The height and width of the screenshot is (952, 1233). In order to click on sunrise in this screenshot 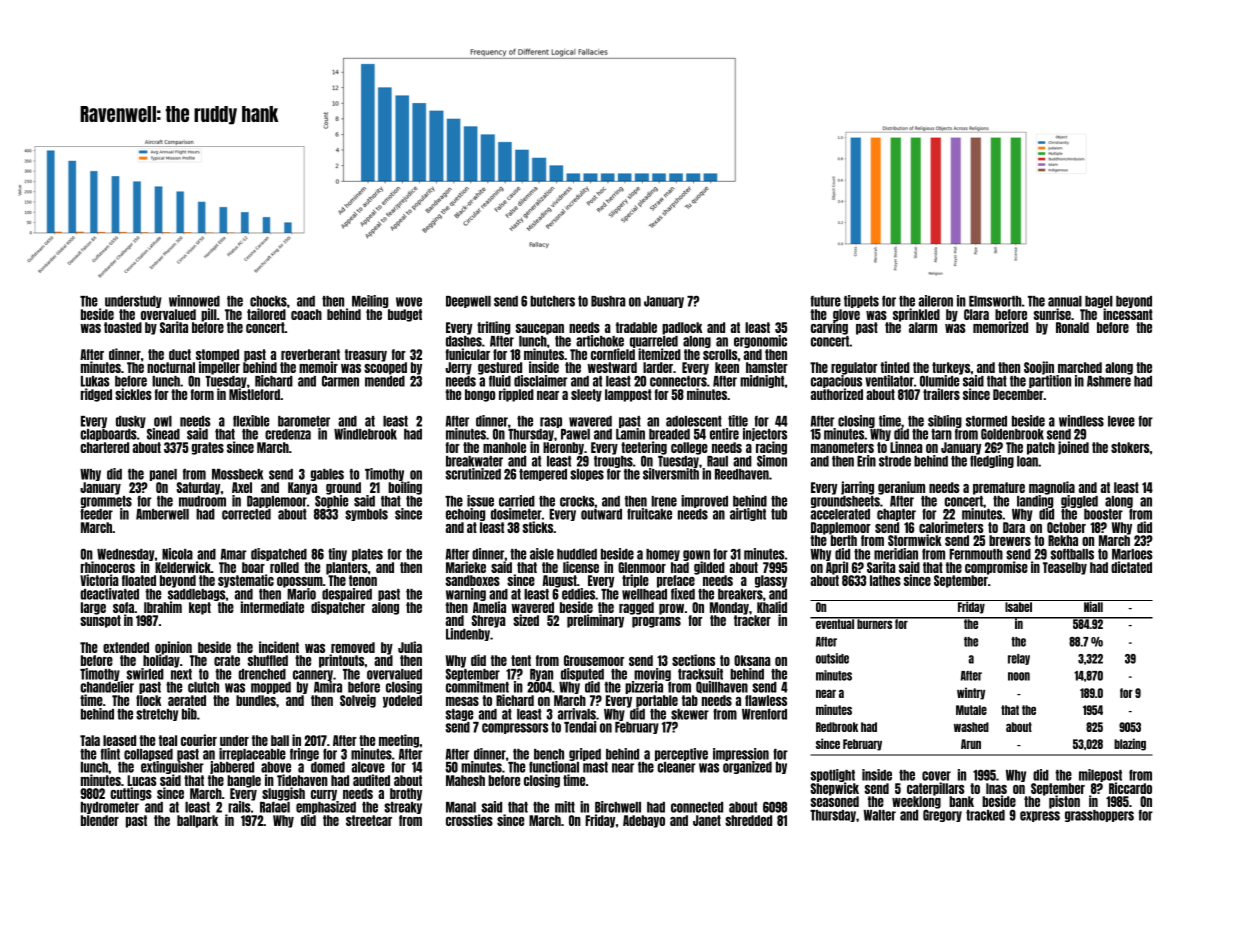, I will do `click(1052, 314)`.
